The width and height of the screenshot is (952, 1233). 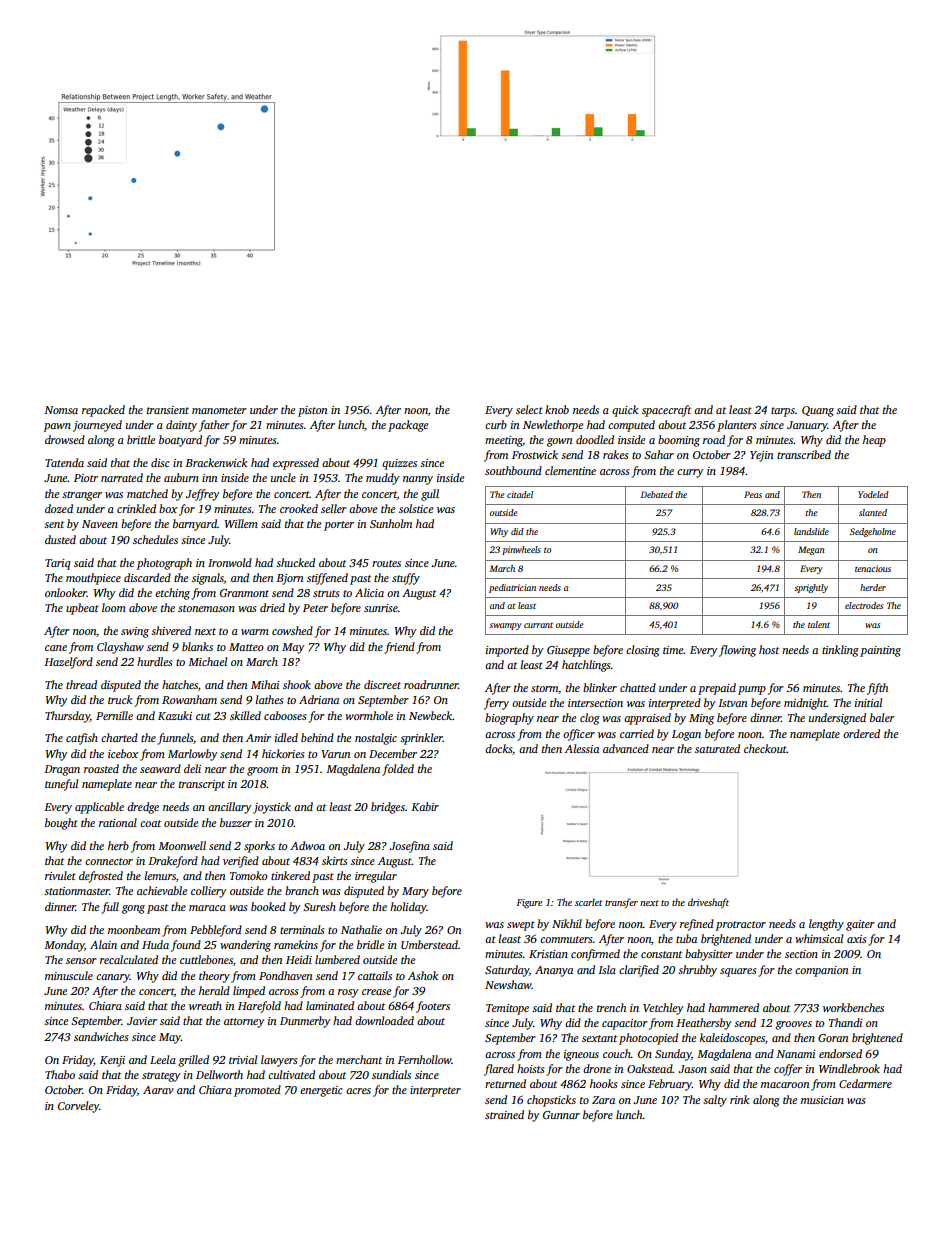 I want to click on pump, so click(x=752, y=690).
